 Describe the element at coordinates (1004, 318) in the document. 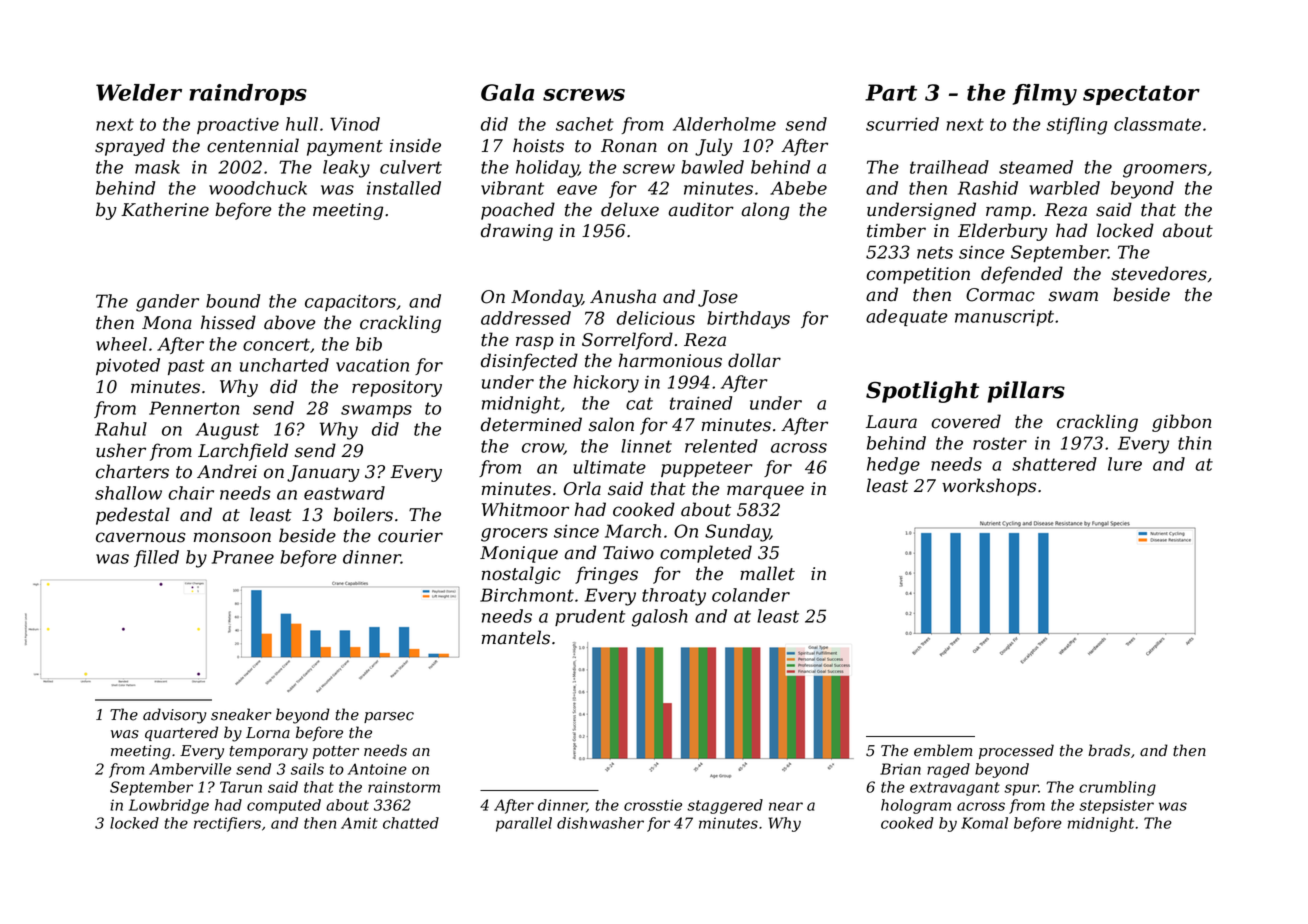

I see `manuscript` at that location.
